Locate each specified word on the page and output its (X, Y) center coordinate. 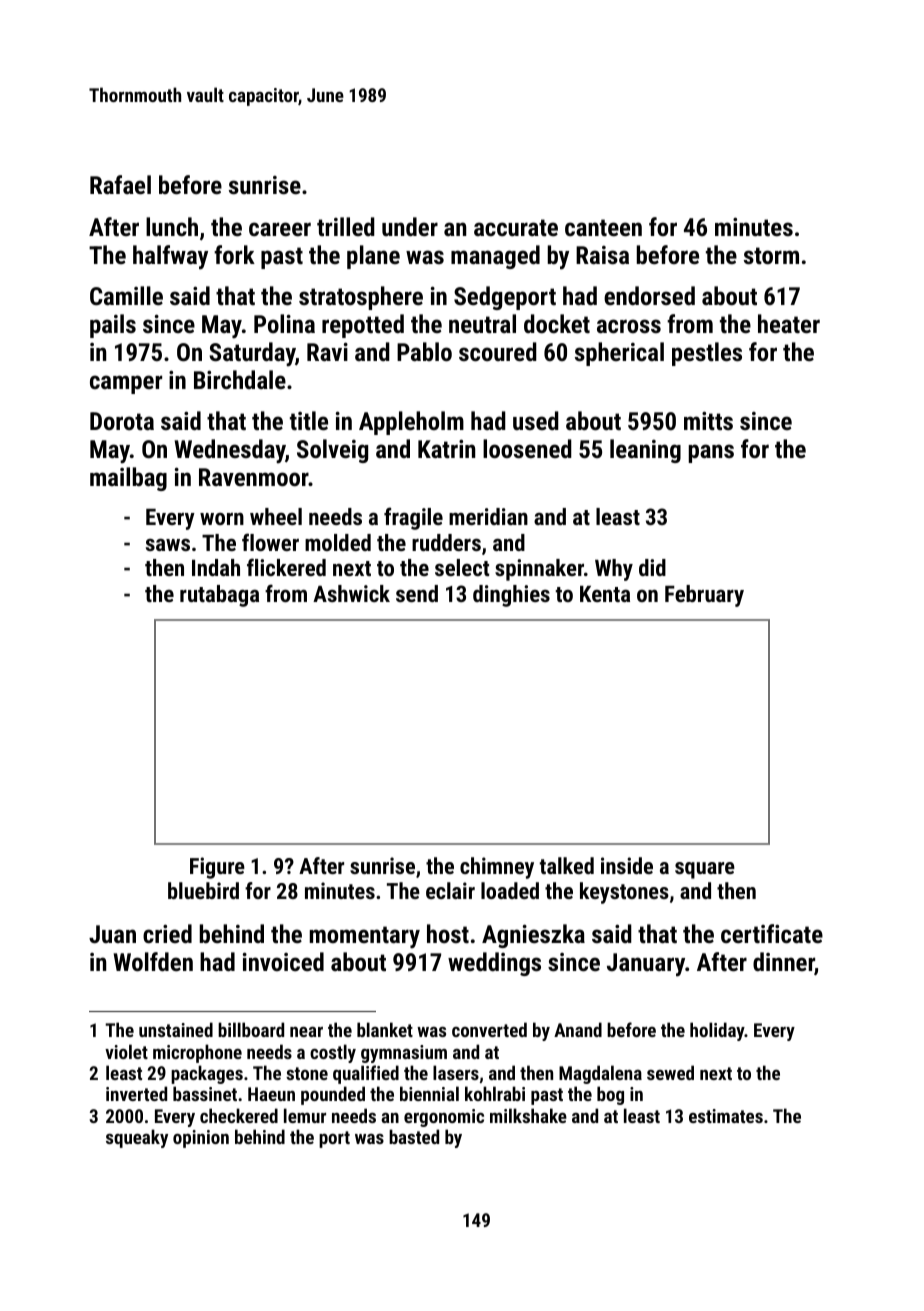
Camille (126, 295)
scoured (498, 351)
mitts (708, 420)
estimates (726, 1116)
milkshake (528, 1115)
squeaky (137, 1138)
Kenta (605, 594)
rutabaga (219, 596)
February (704, 596)
